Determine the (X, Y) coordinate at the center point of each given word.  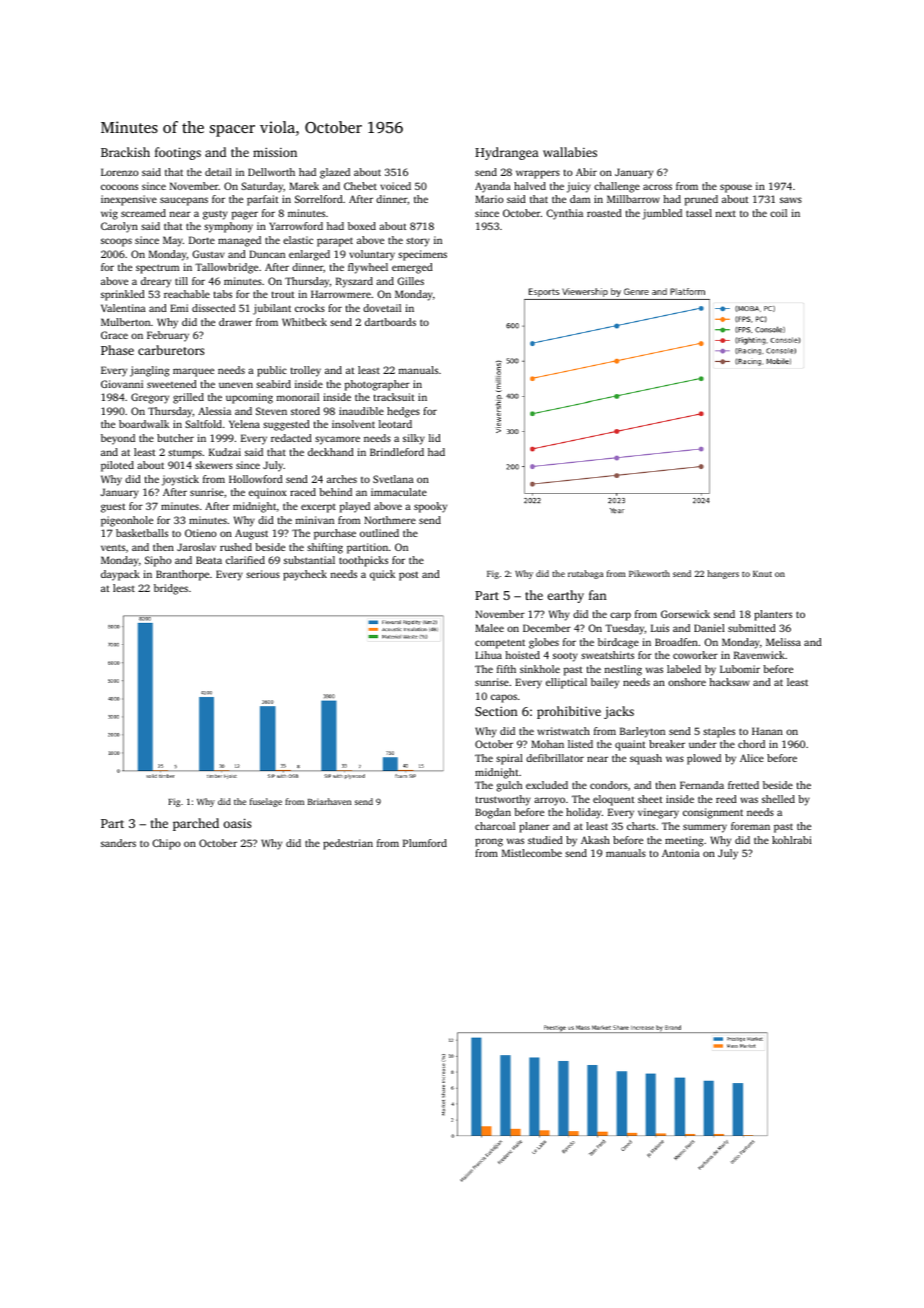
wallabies (570, 152)
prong (489, 842)
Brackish (125, 152)
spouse (736, 188)
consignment (713, 813)
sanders (118, 843)
